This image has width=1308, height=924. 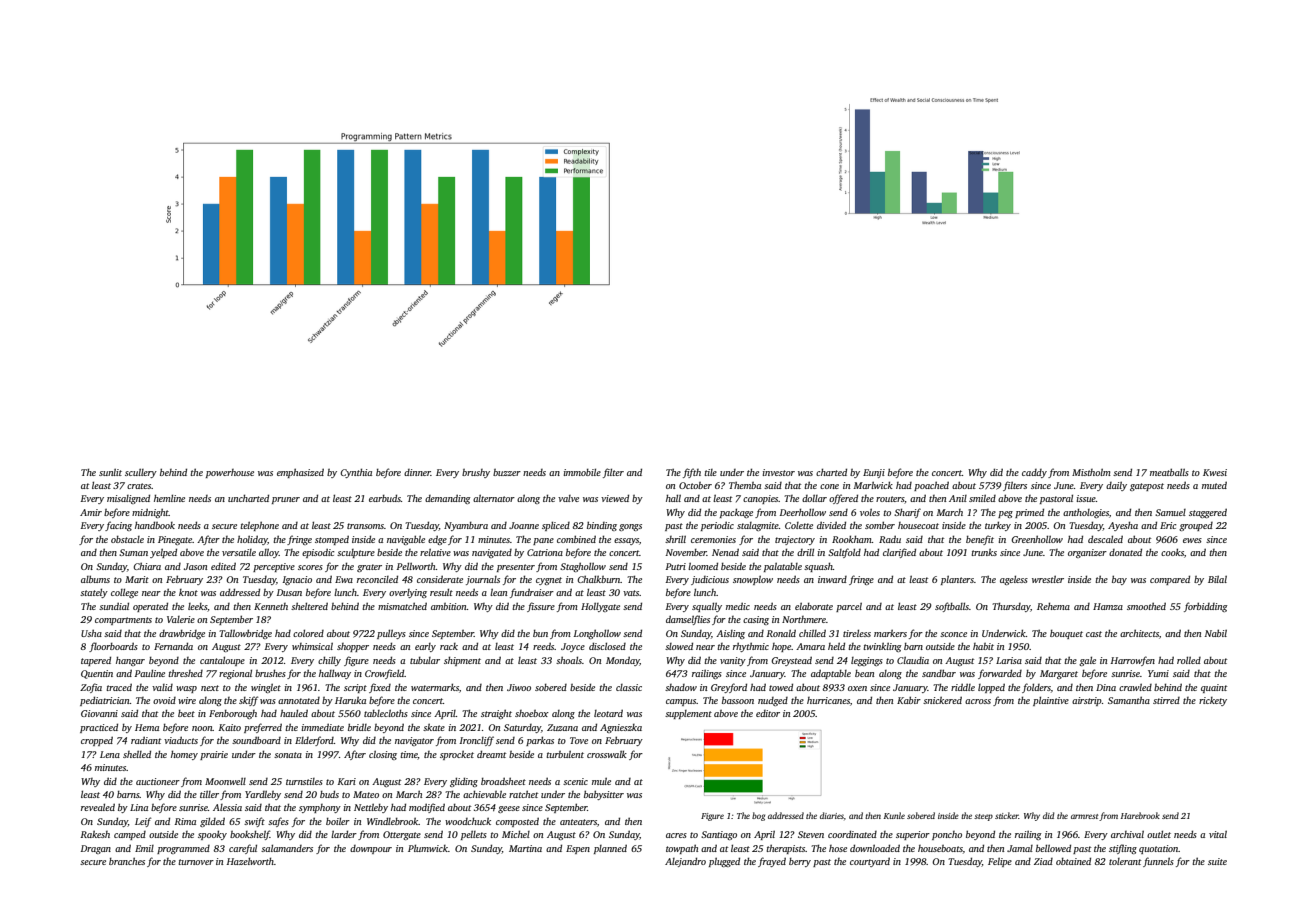 What do you see at coordinates (1048, 579) in the image?
I see `wrestler` at bounding box center [1048, 579].
